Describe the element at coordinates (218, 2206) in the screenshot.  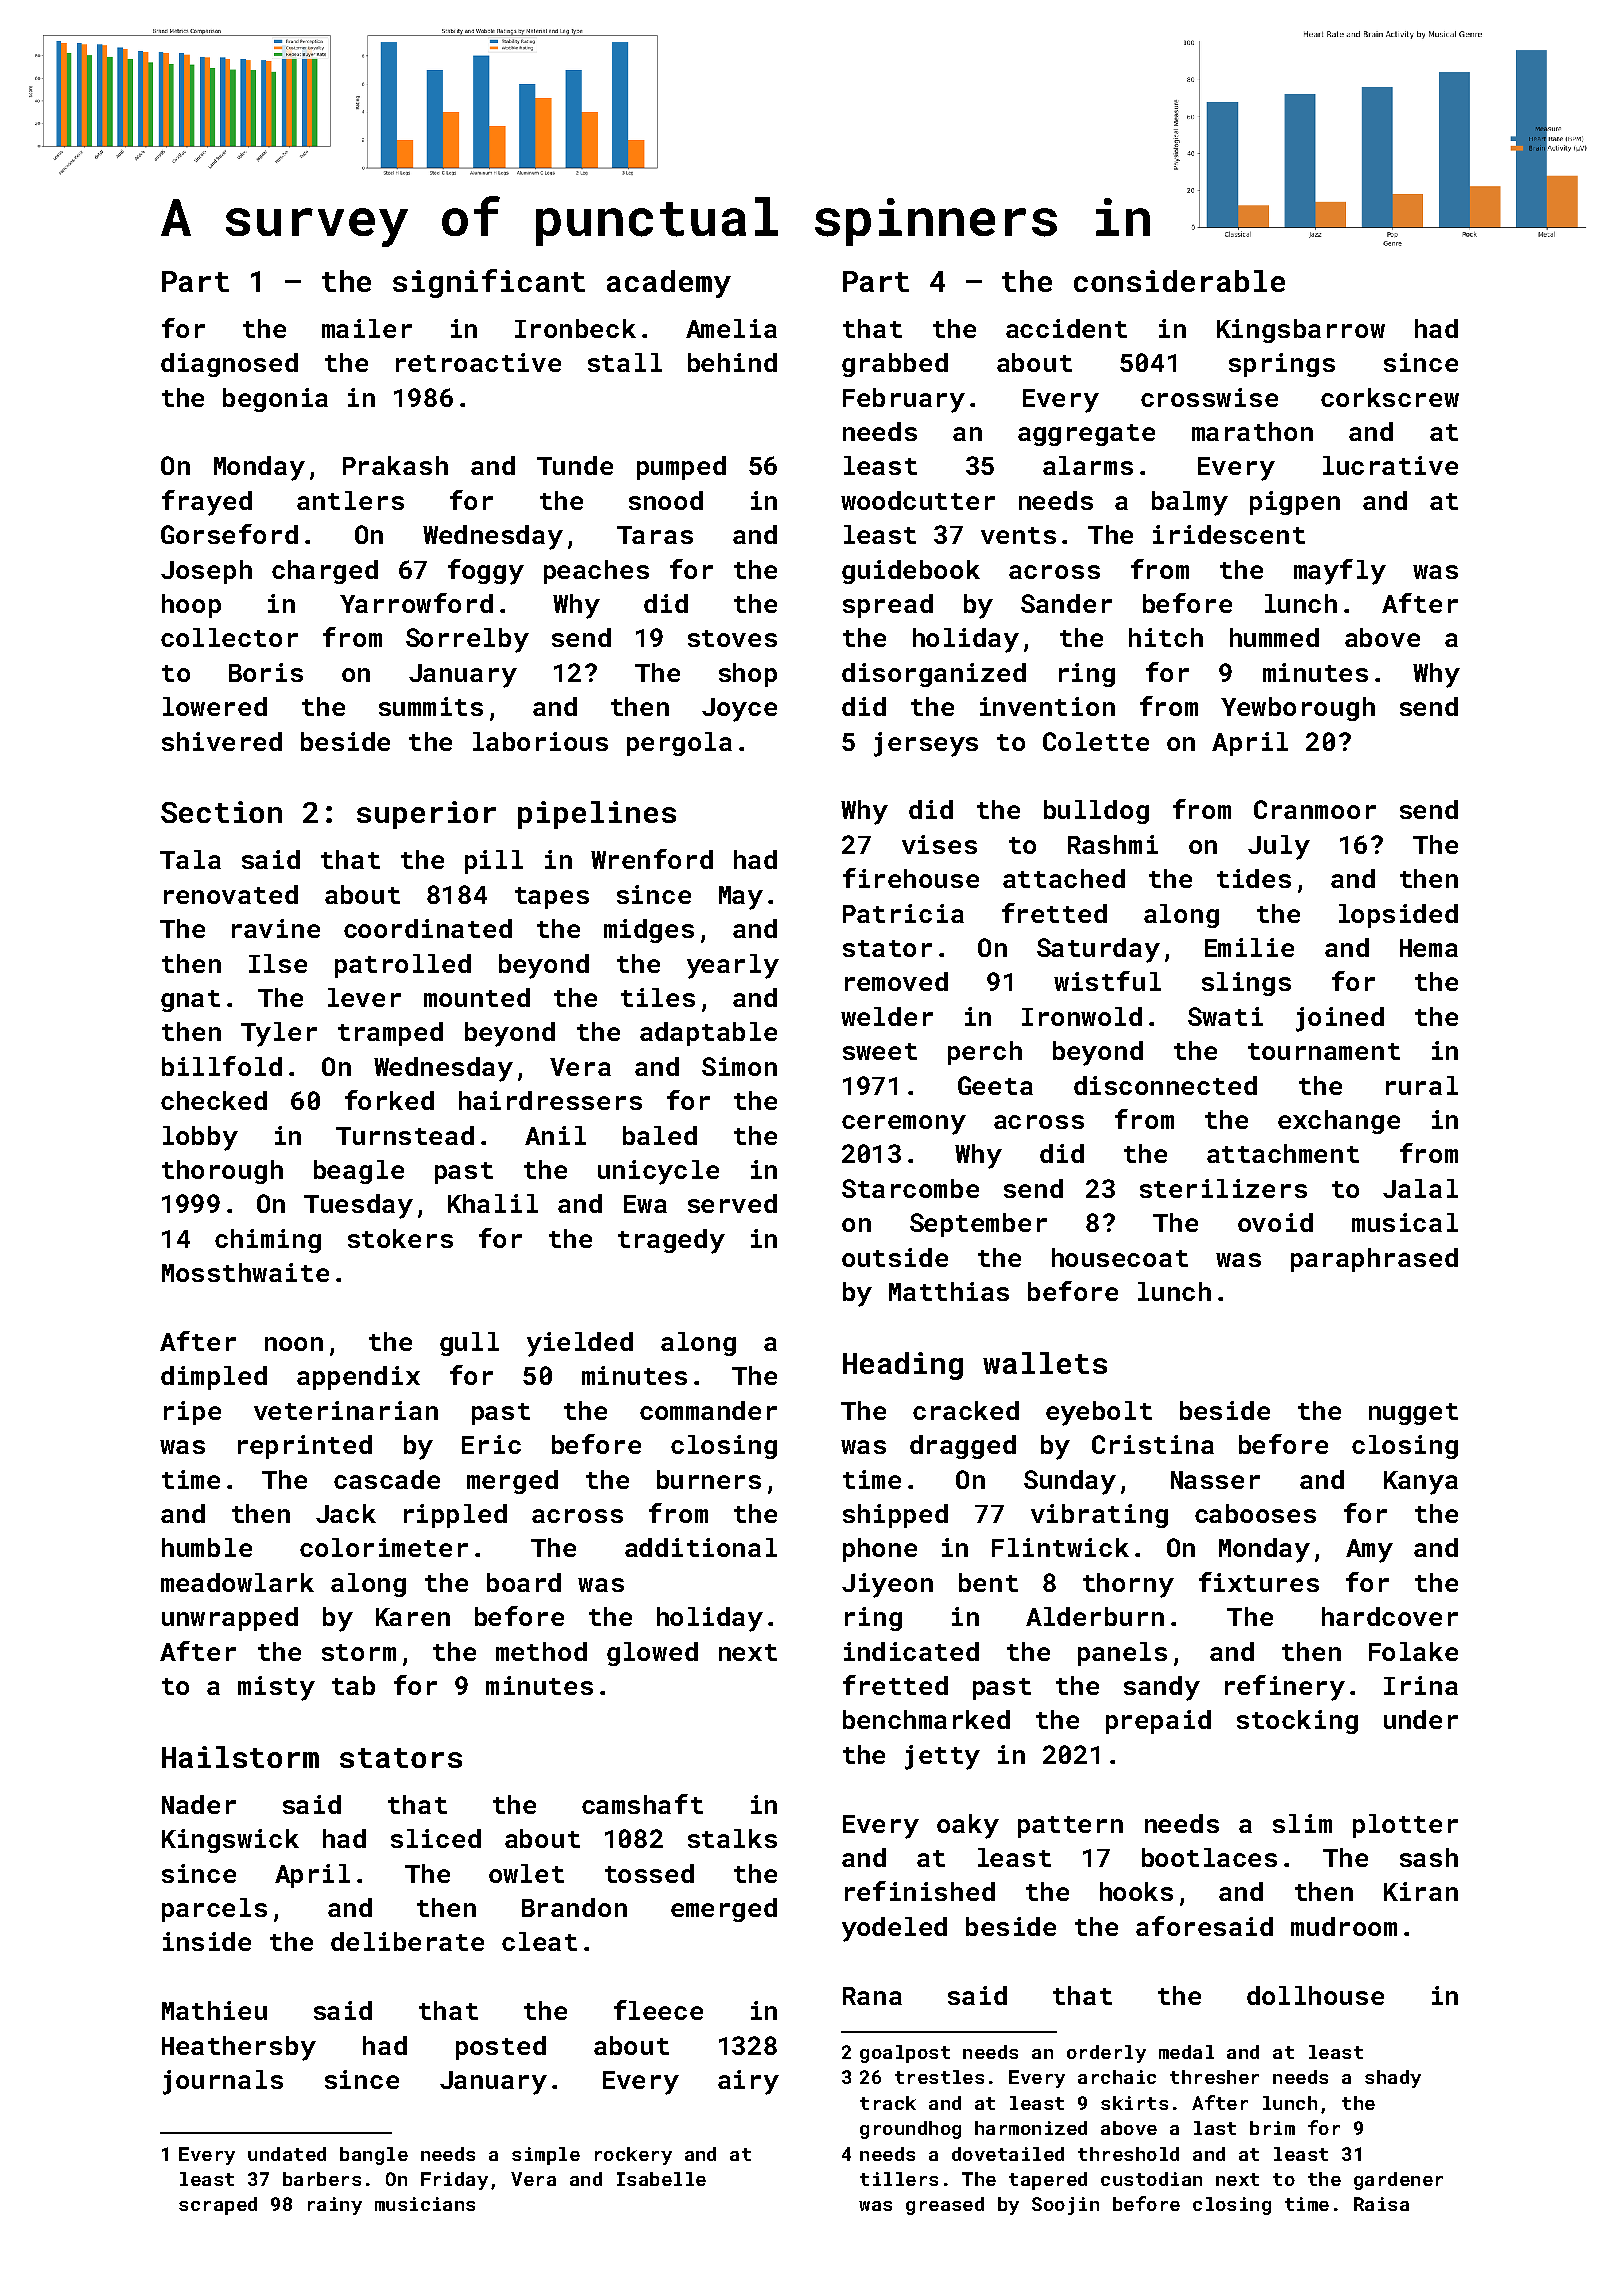
I see `scraped` at that location.
